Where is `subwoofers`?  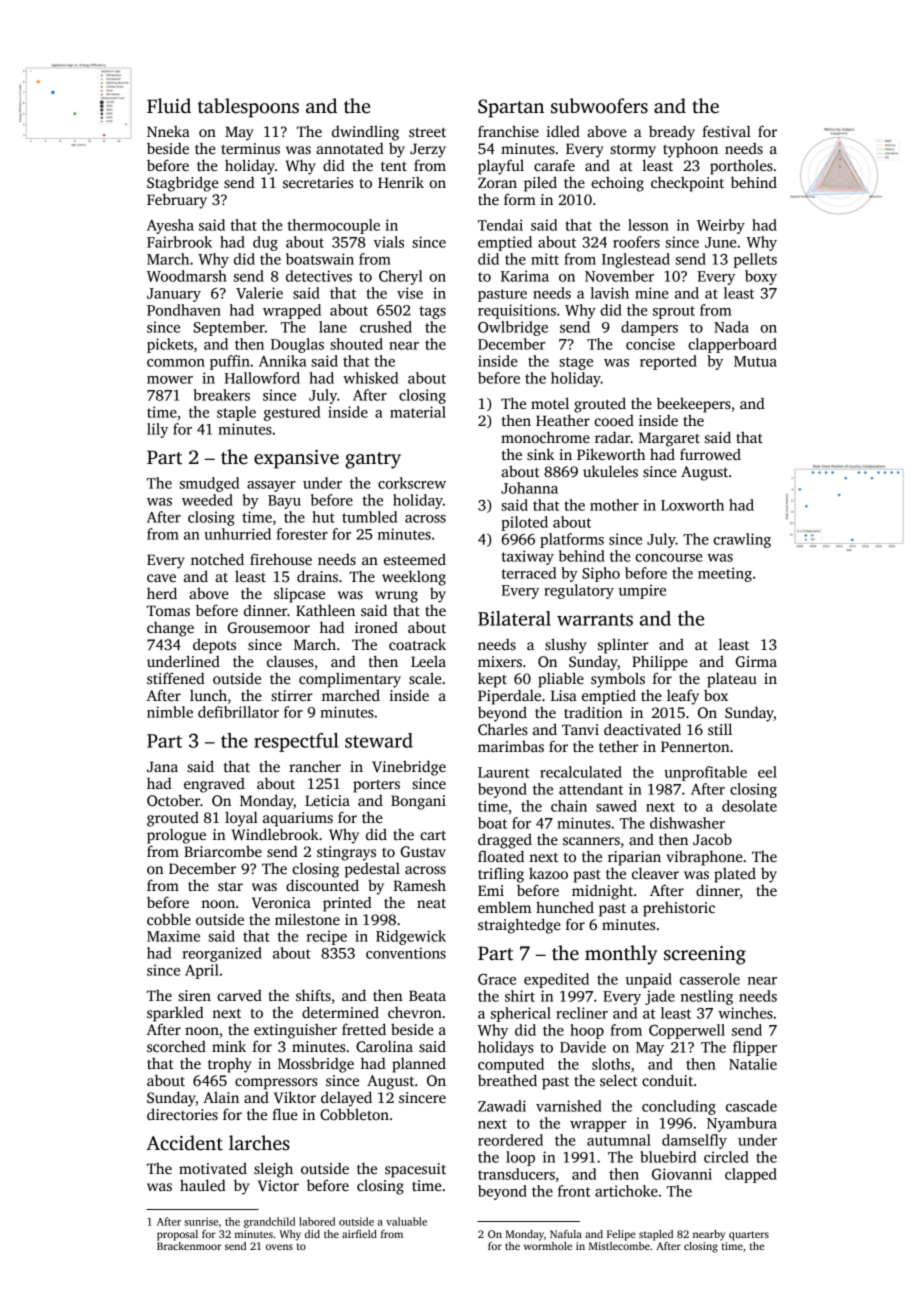 subwoofers is located at coordinates (599, 106).
